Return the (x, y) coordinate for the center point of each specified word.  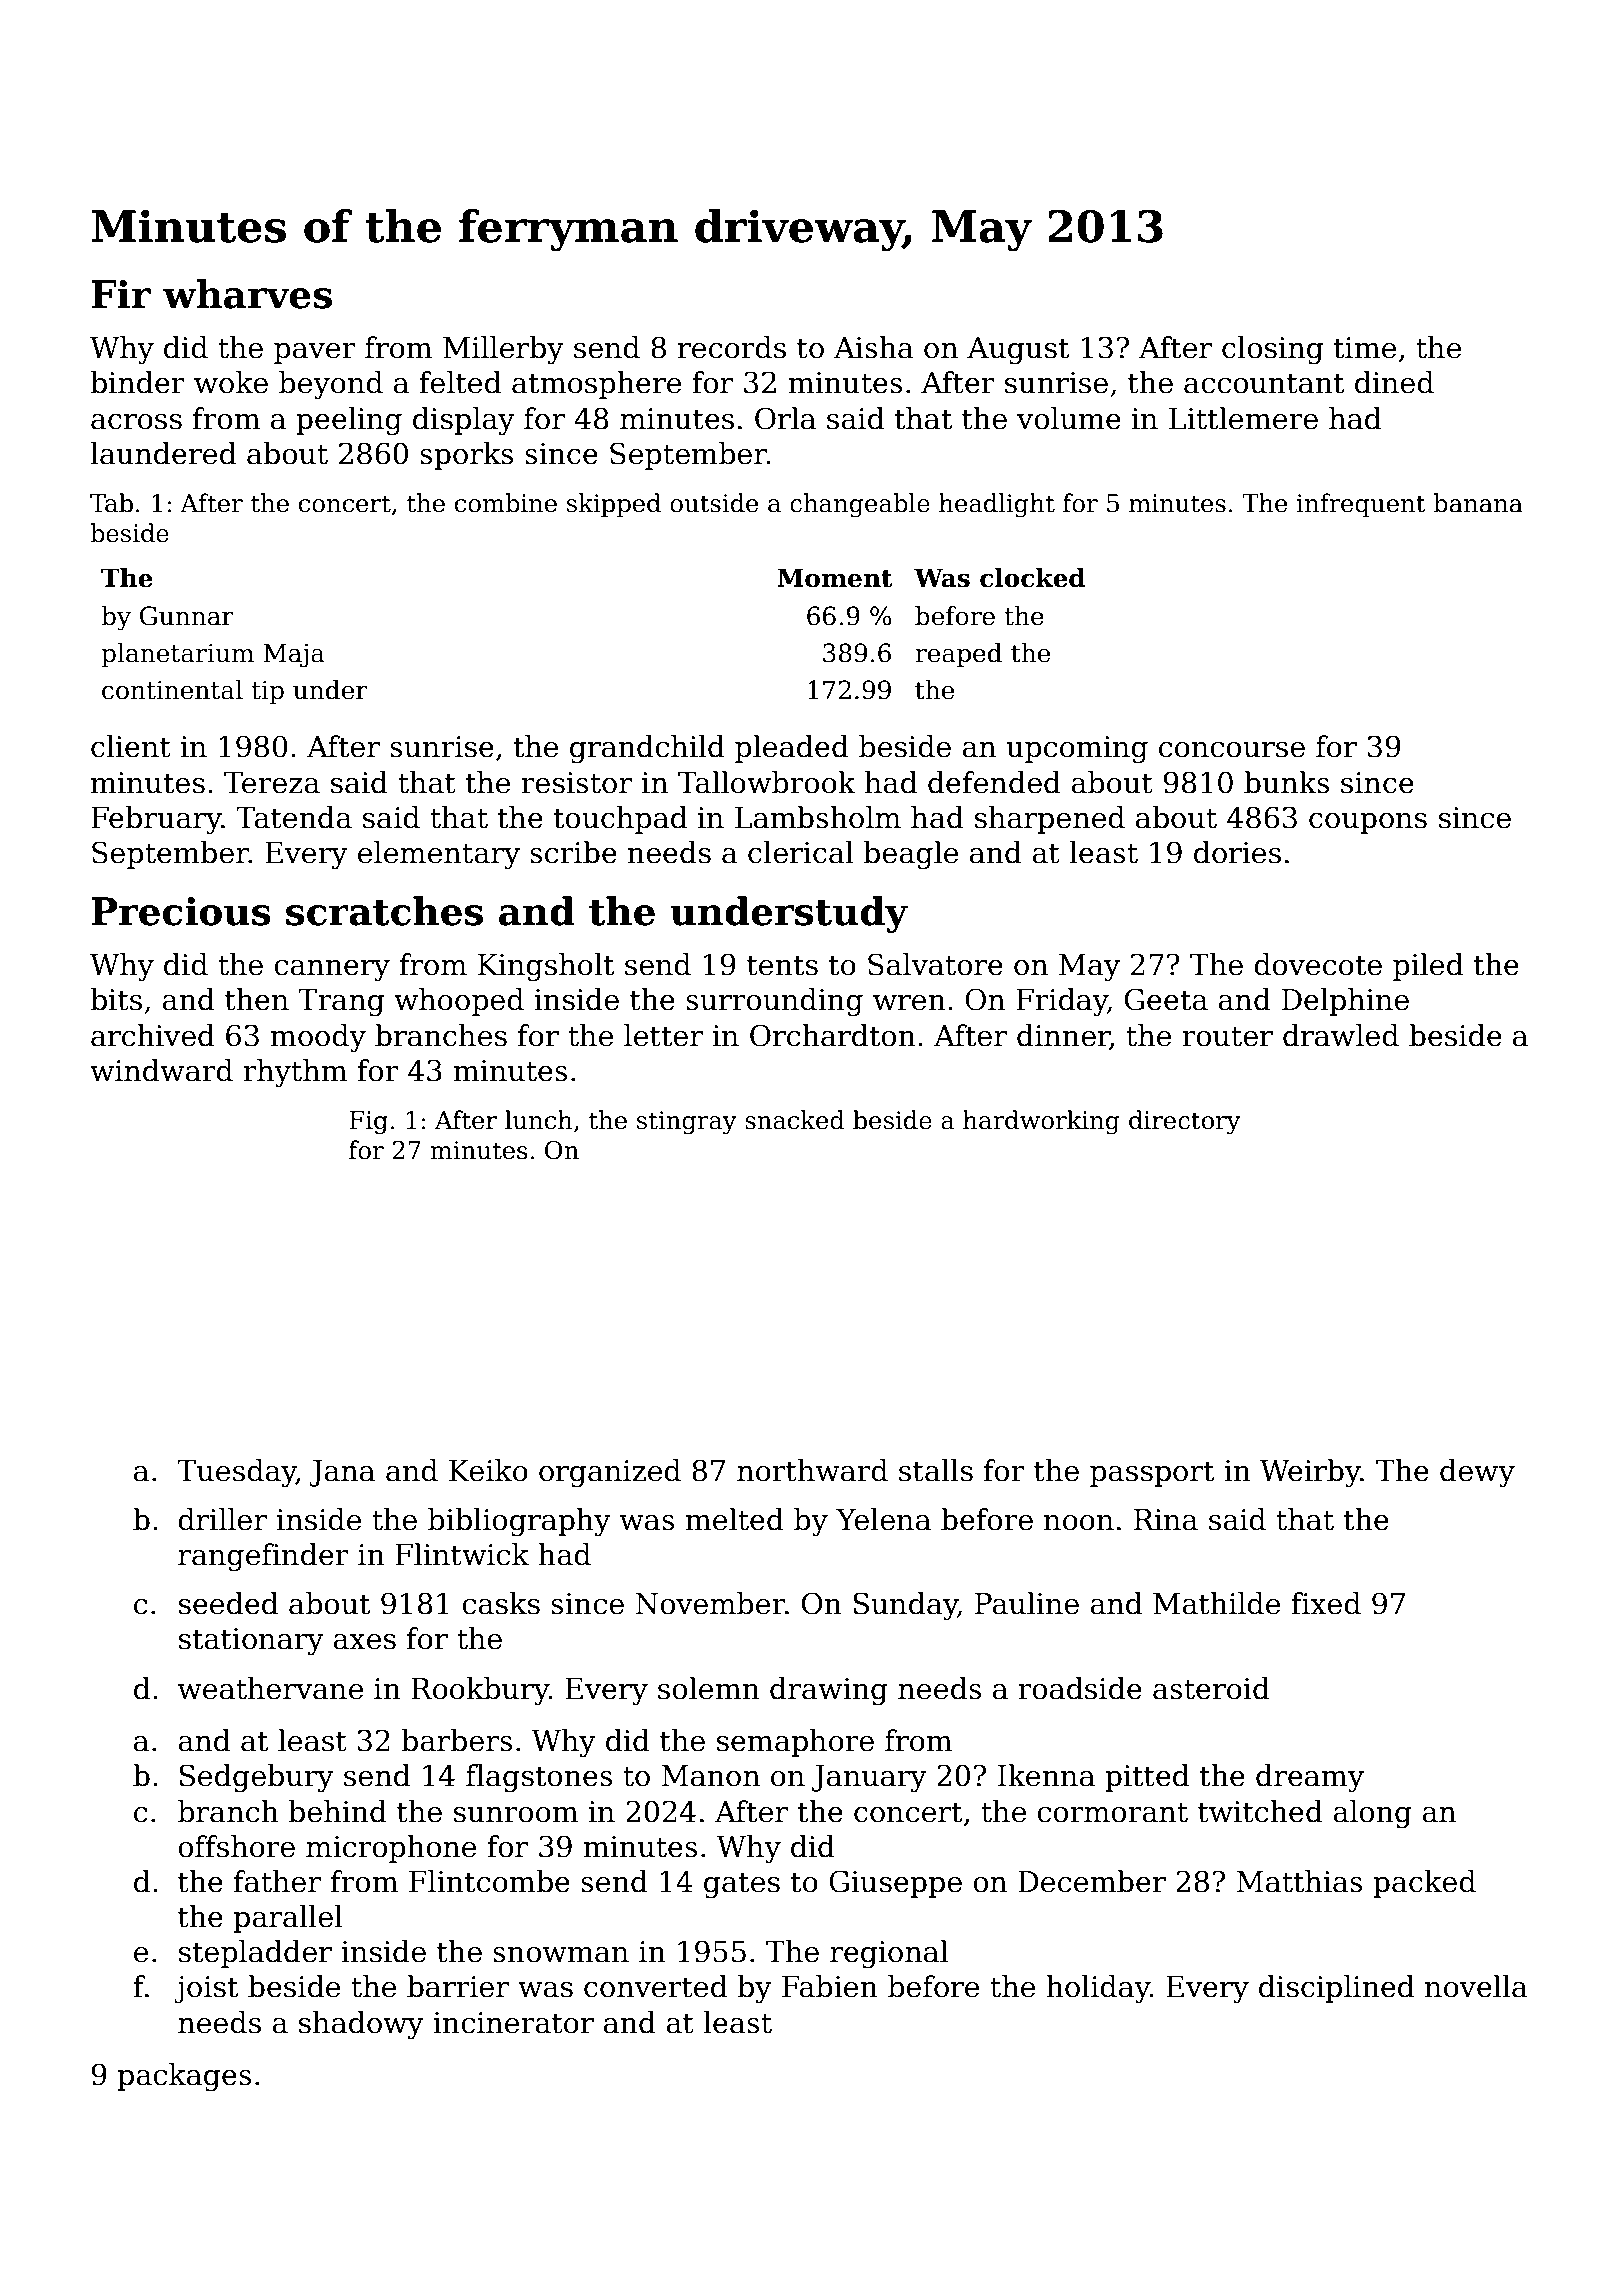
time (1365, 348)
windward (161, 1070)
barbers (457, 1740)
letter (663, 1035)
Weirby (1310, 1473)
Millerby (503, 350)
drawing (829, 1691)
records (732, 347)
